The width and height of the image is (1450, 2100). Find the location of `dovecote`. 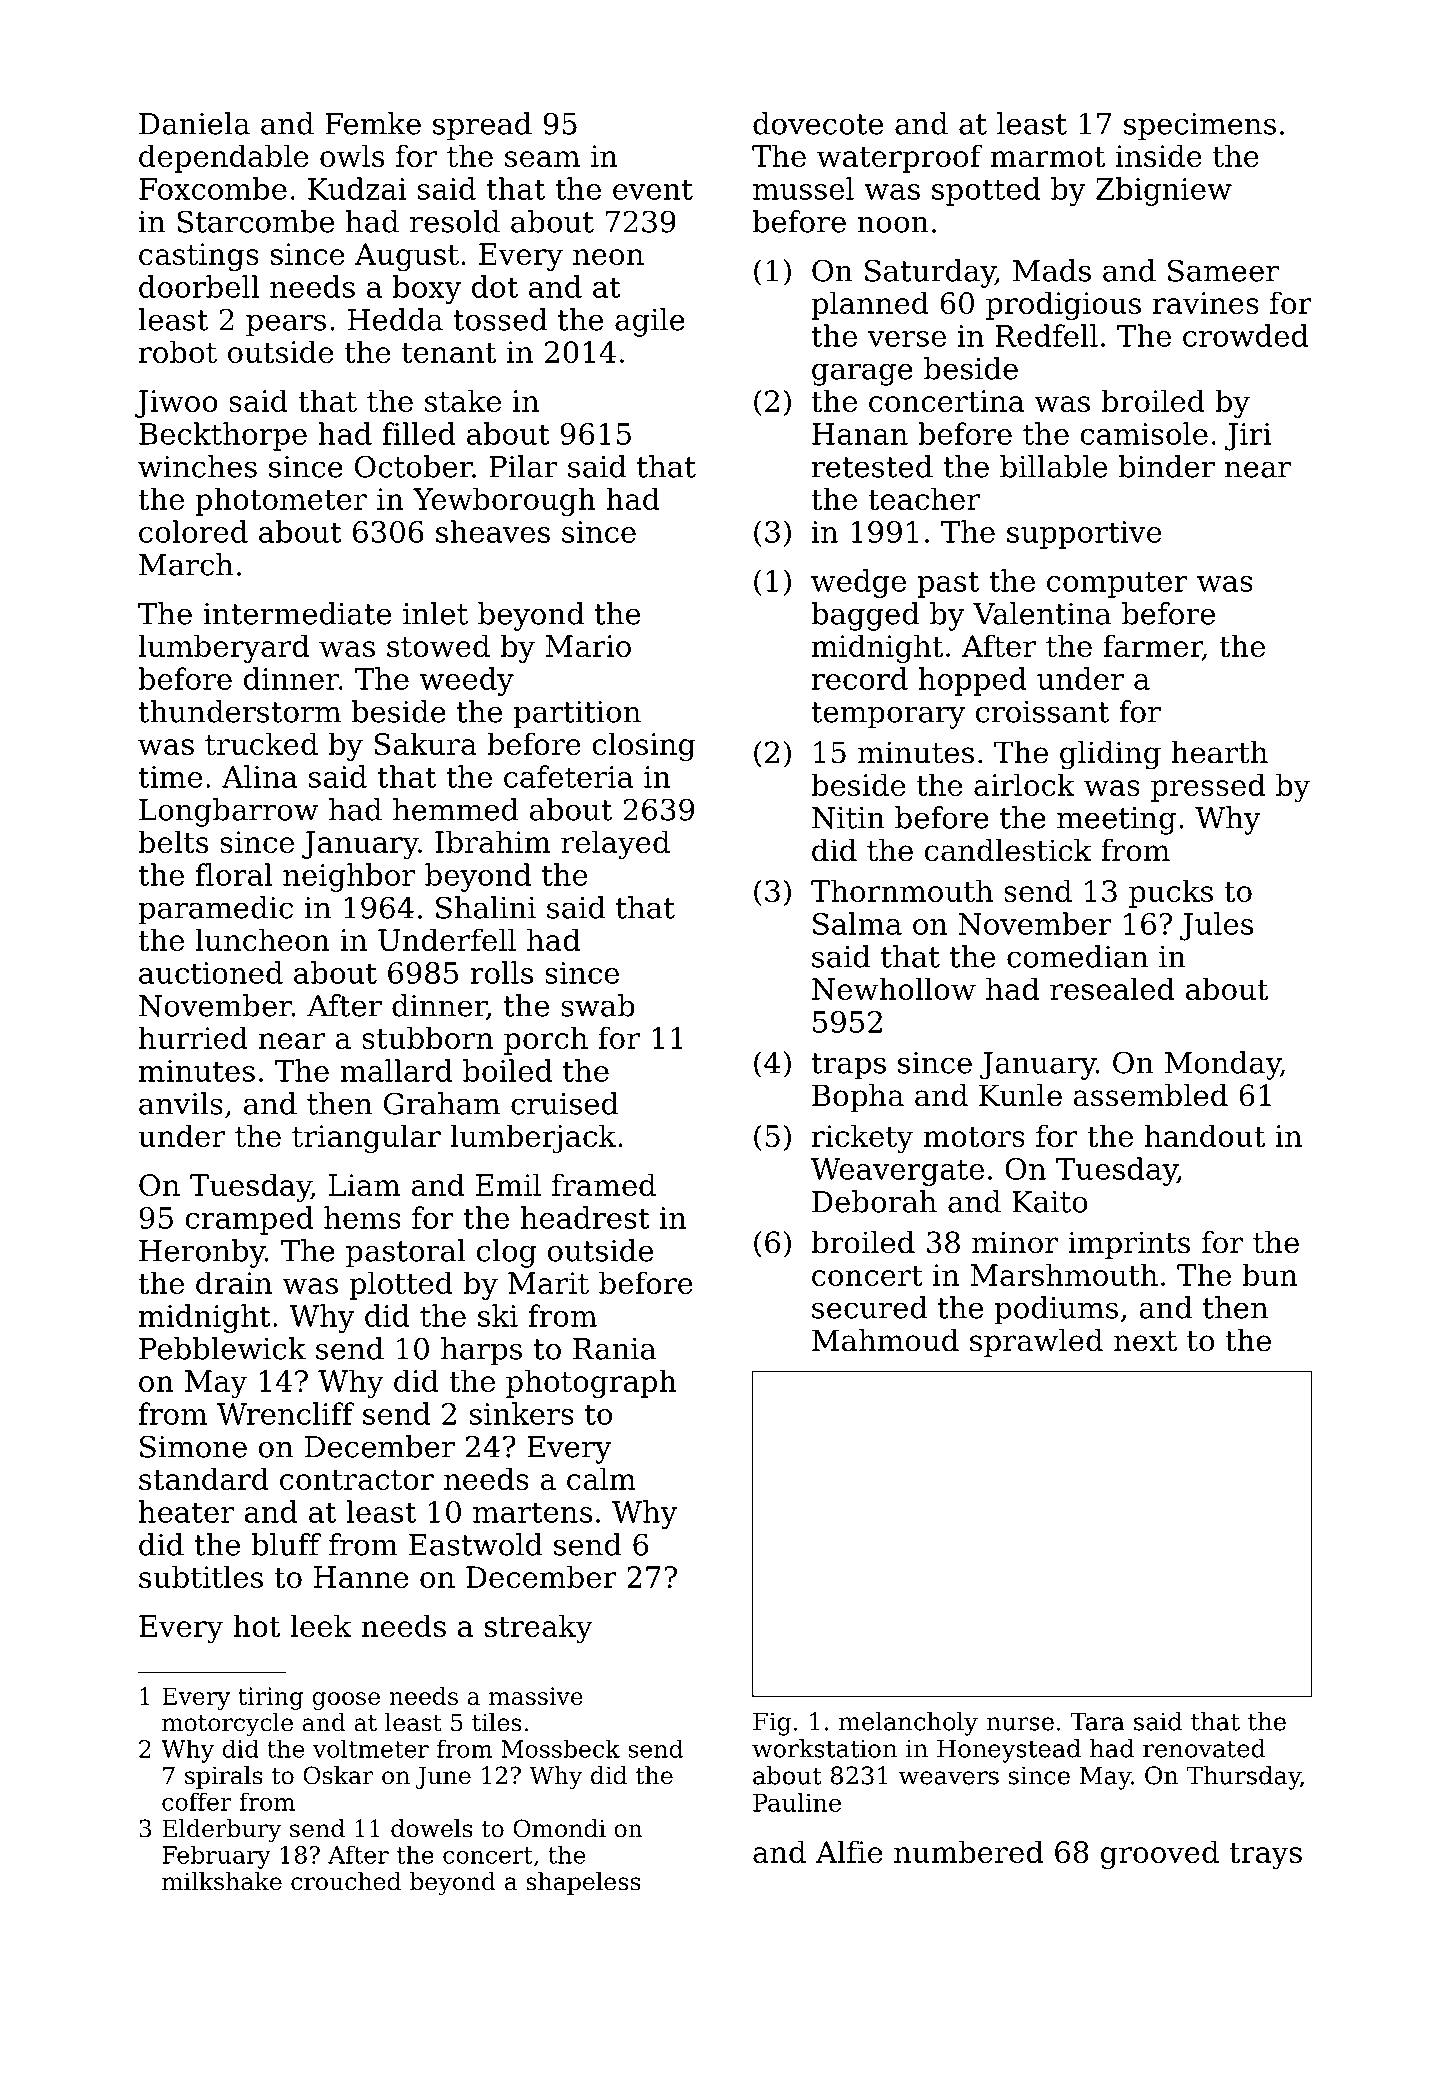

dovecote is located at coordinates (818, 123).
